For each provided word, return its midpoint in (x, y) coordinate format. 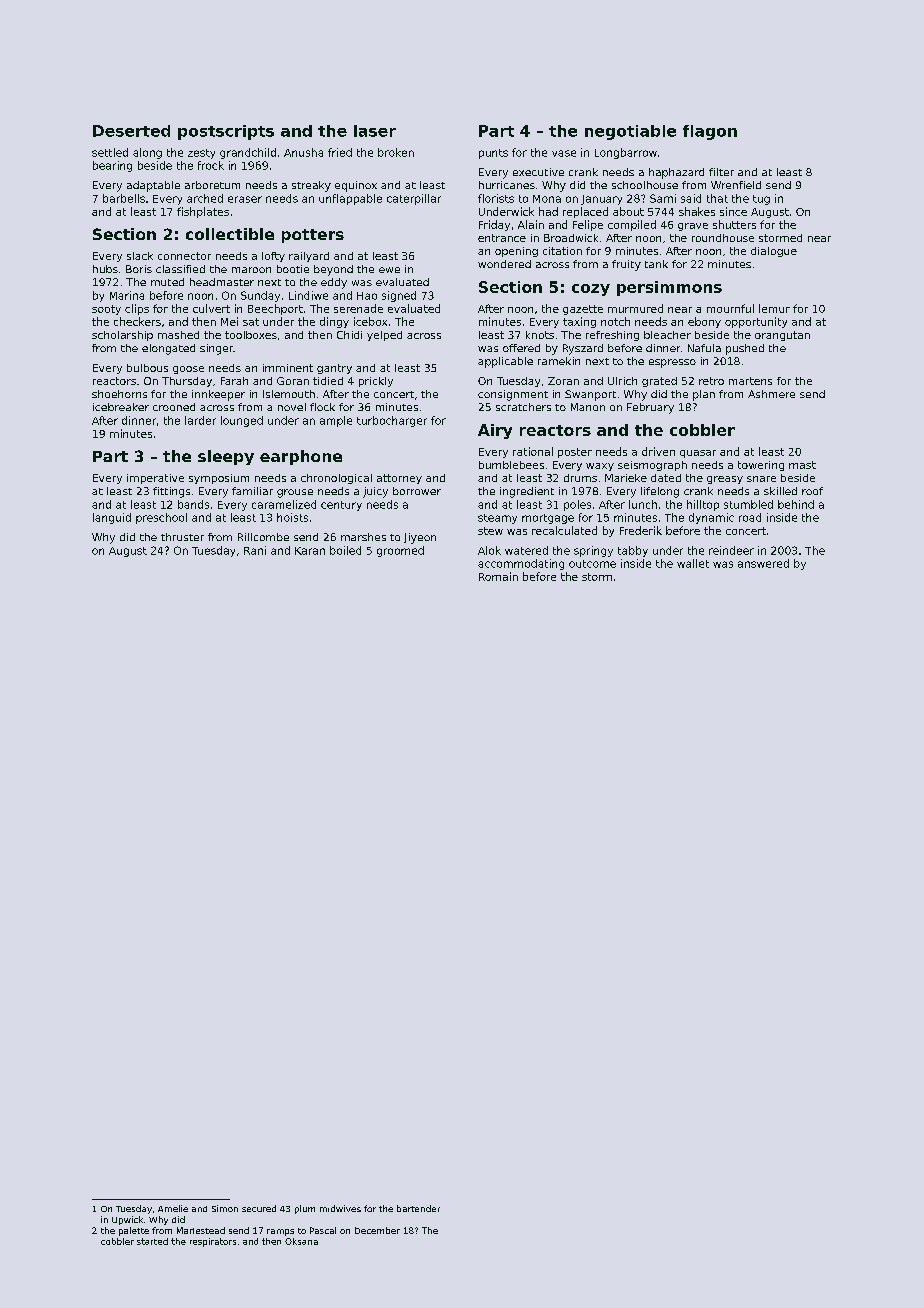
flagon (710, 132)
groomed (400, 551)
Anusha (303, 152)
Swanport (590, 395)
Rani (255, 550)
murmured (635, 308)
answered (763, 563)
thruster (182, 537)
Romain (498, 576)
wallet (693, 563)
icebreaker (121, 407)
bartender (418, 1208)
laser (375, 131)
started (152, 1241)
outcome (592, 564)
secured (259, 1208)
